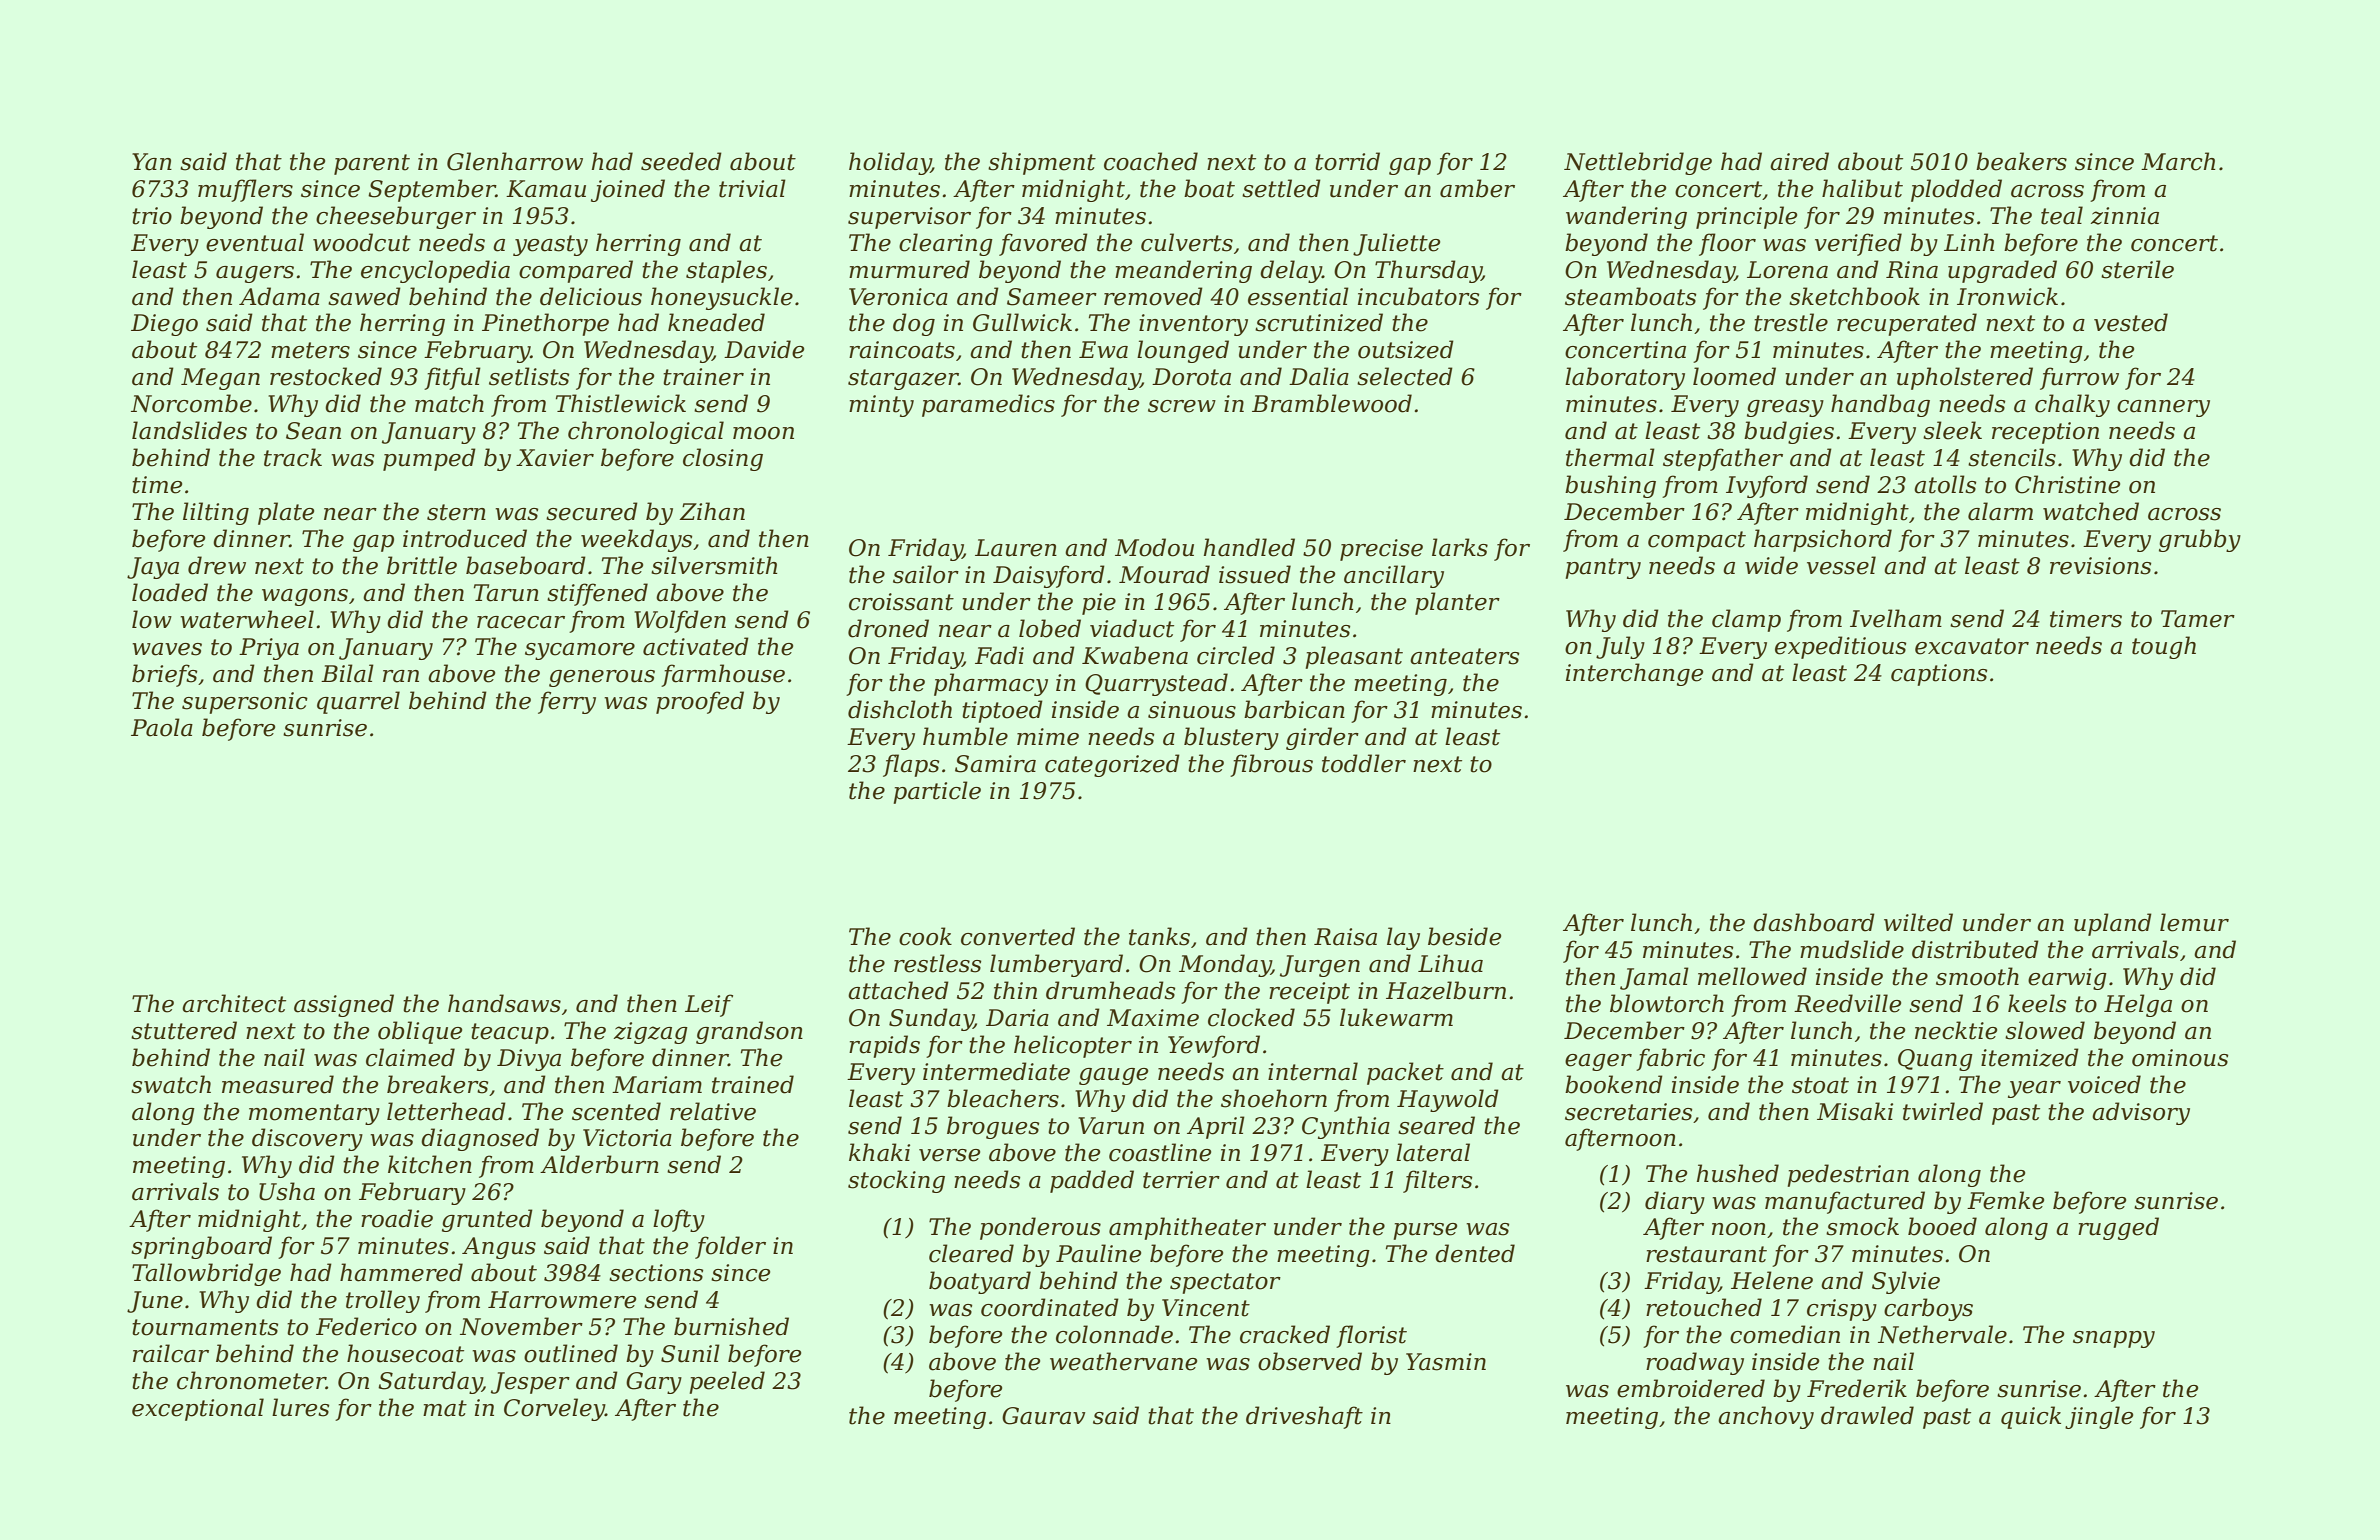  I want to click on dented, so click(1475, 1253).
